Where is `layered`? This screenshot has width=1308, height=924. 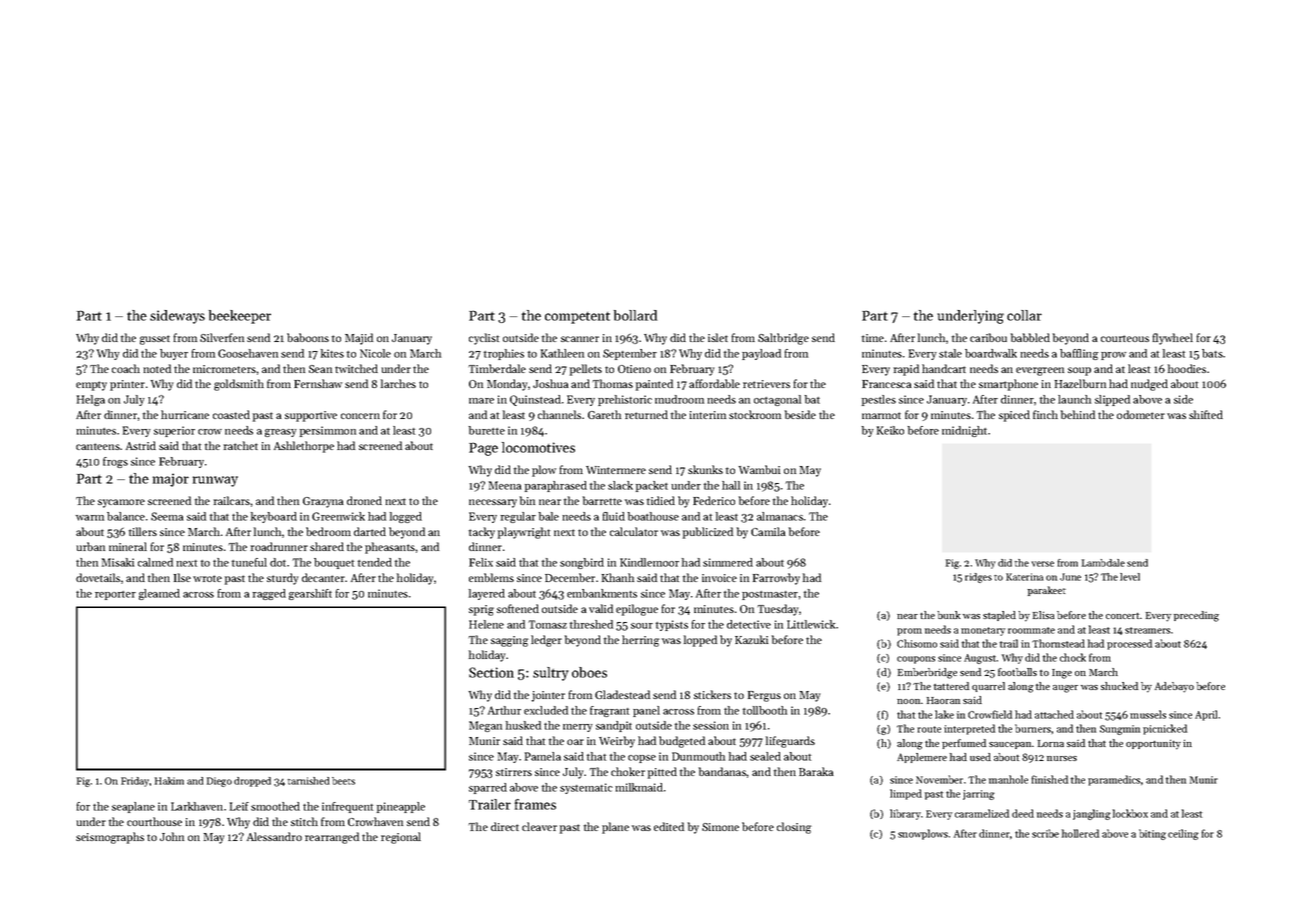 layered is located at coordinates (487, 594).
